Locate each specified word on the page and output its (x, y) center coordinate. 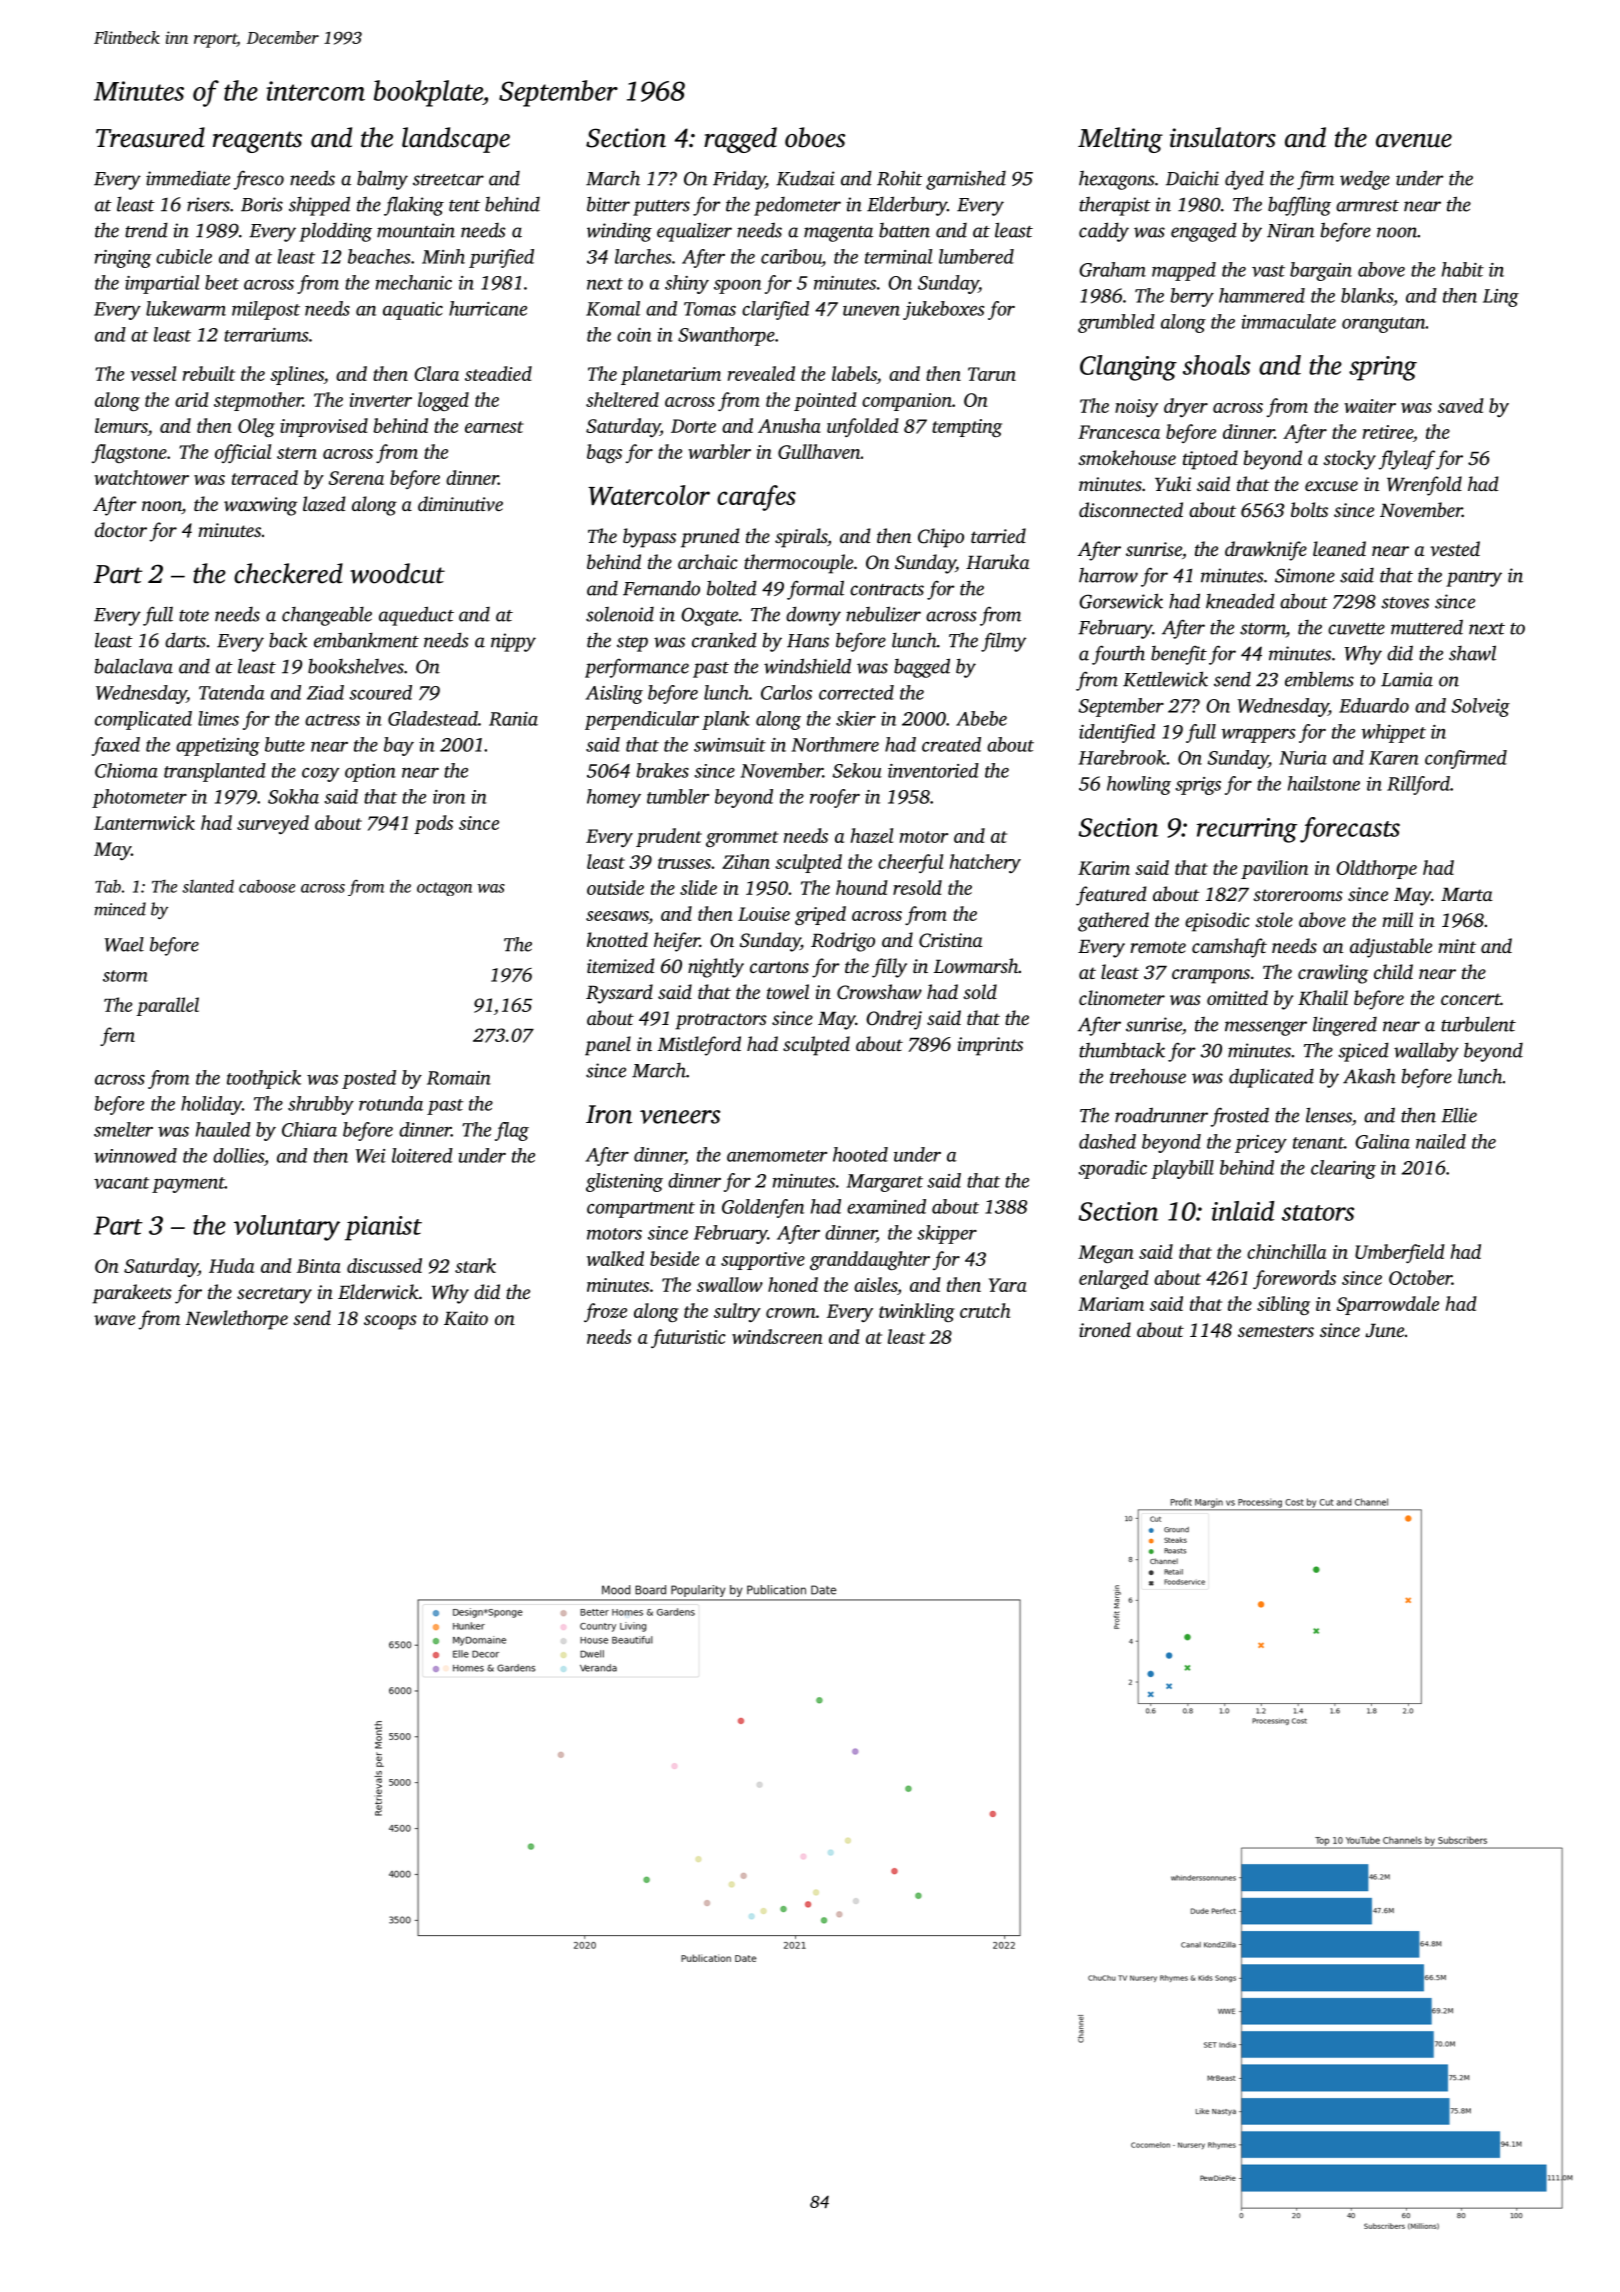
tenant (1318, 1143)
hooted (860, 1154)
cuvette (1356, 629)
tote (194, 616)
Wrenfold (1424, 486)
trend (146, 230)
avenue (1414, 141)
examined (886, 1206)
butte (285, 744)
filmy (1003, 642)
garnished (966, 180)
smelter (123, 1129)
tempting (967, 428)
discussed (384, 1265)
